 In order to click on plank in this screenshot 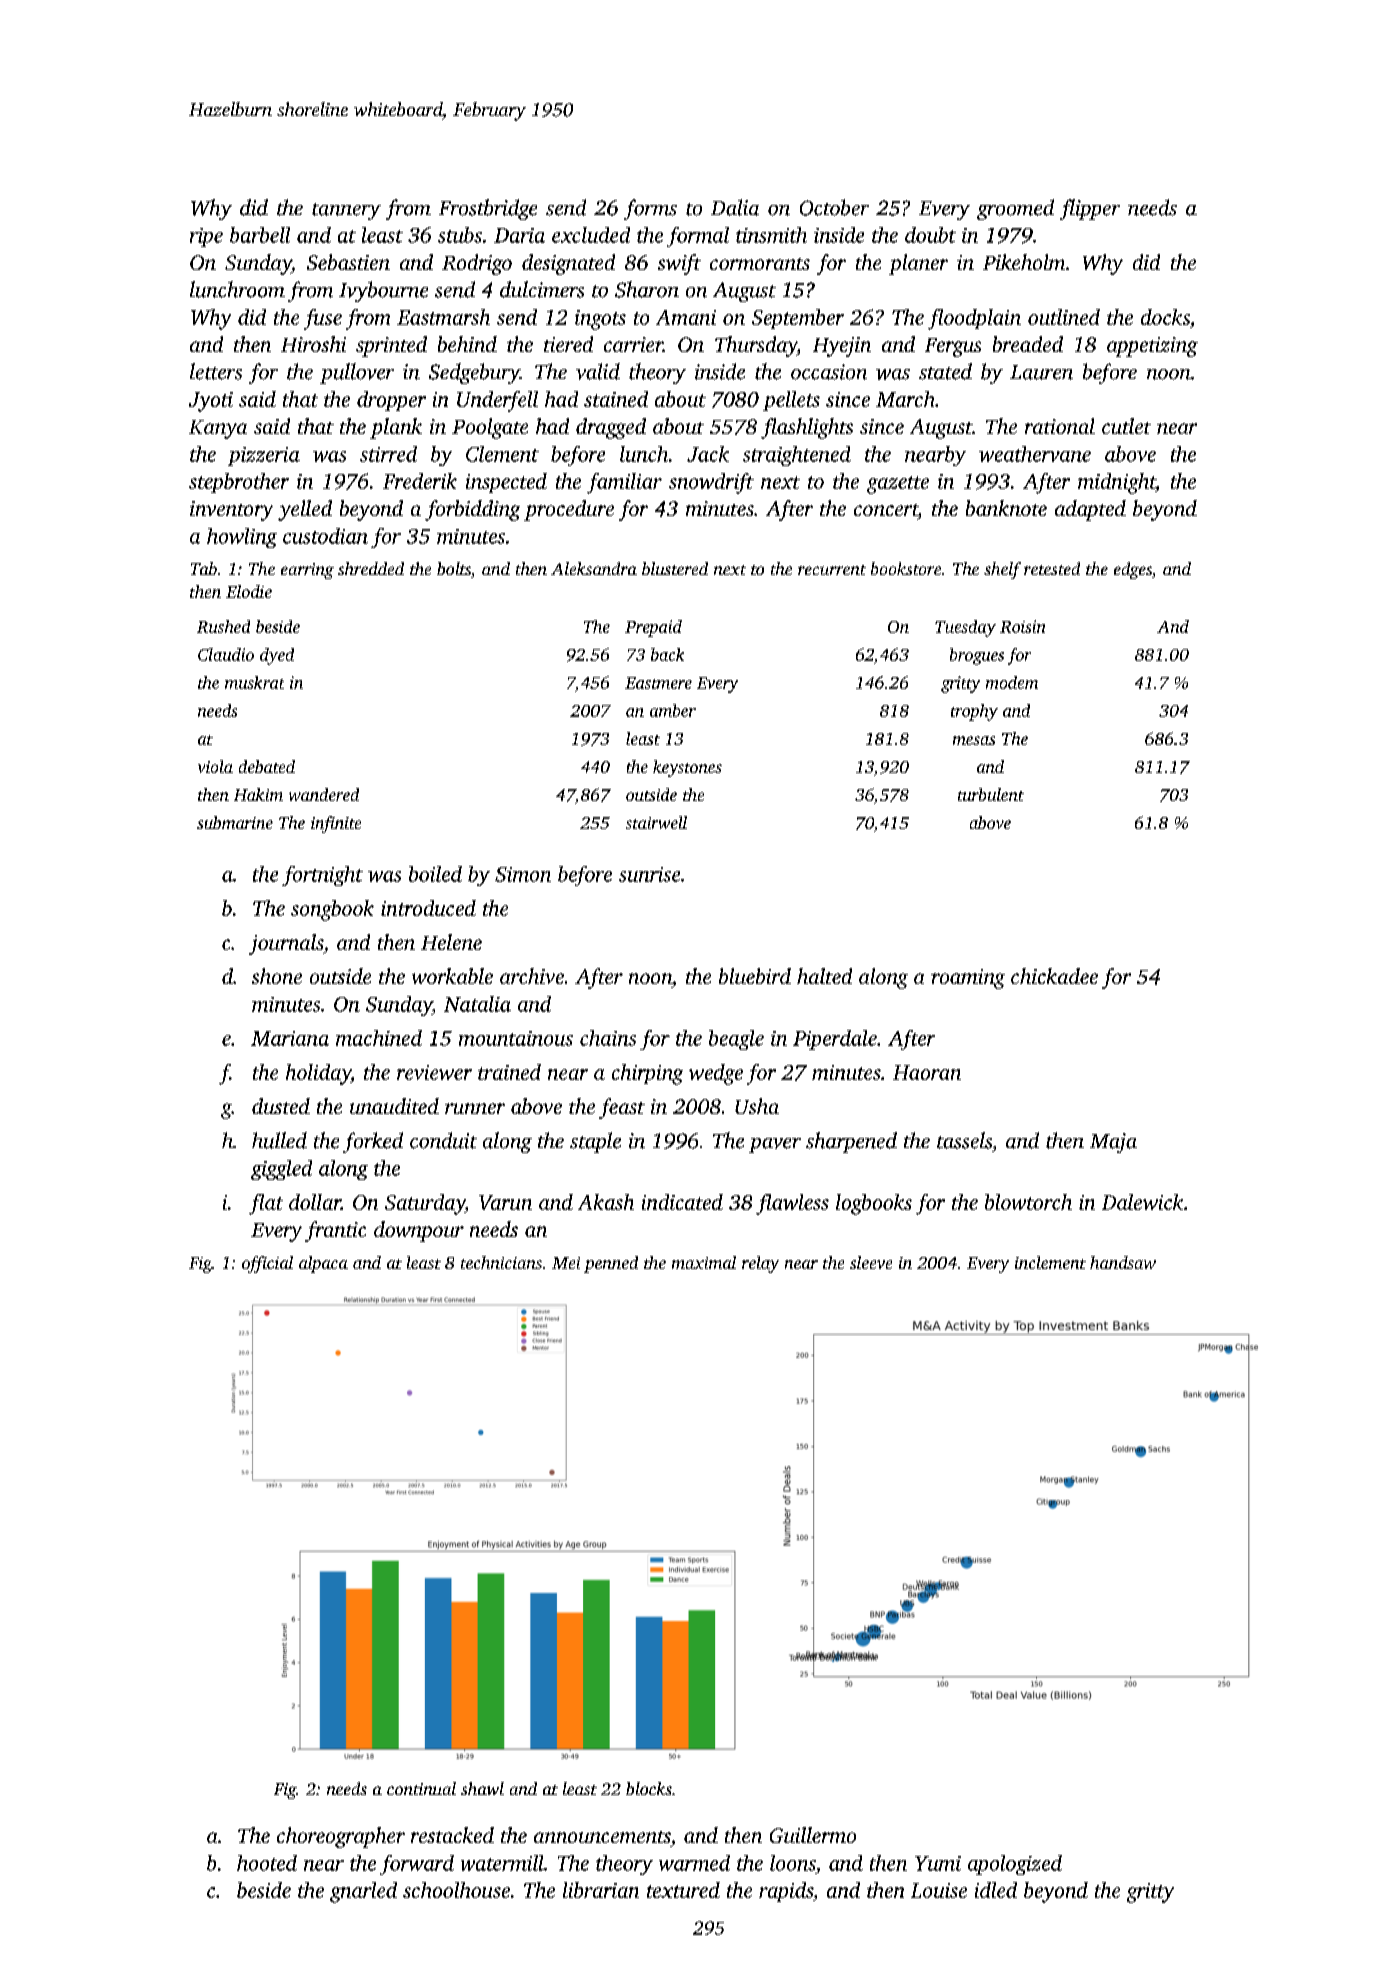, I will do `click(396, 428)`.
